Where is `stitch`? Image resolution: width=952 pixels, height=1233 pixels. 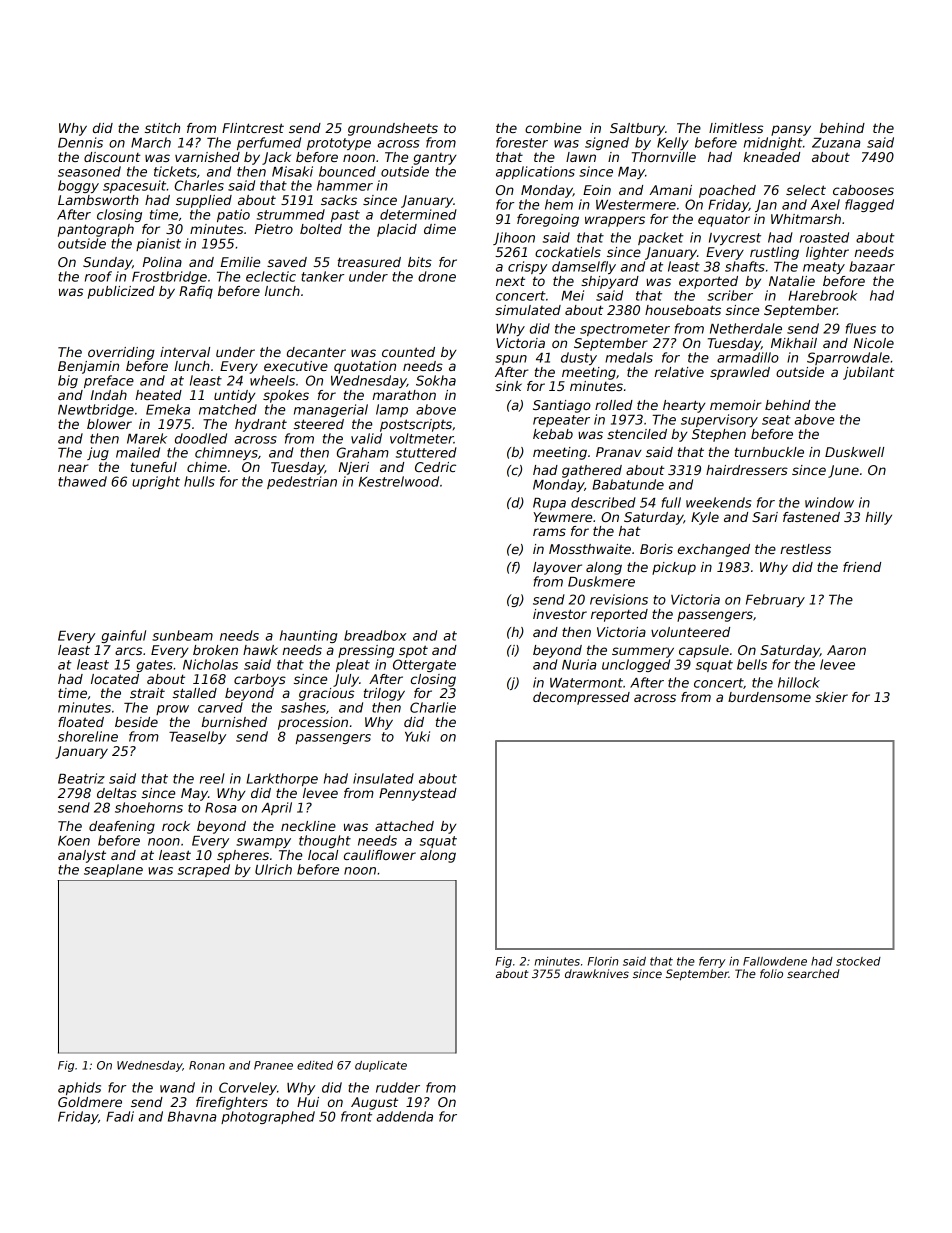 stitch is located at coordinates (162, 128).
